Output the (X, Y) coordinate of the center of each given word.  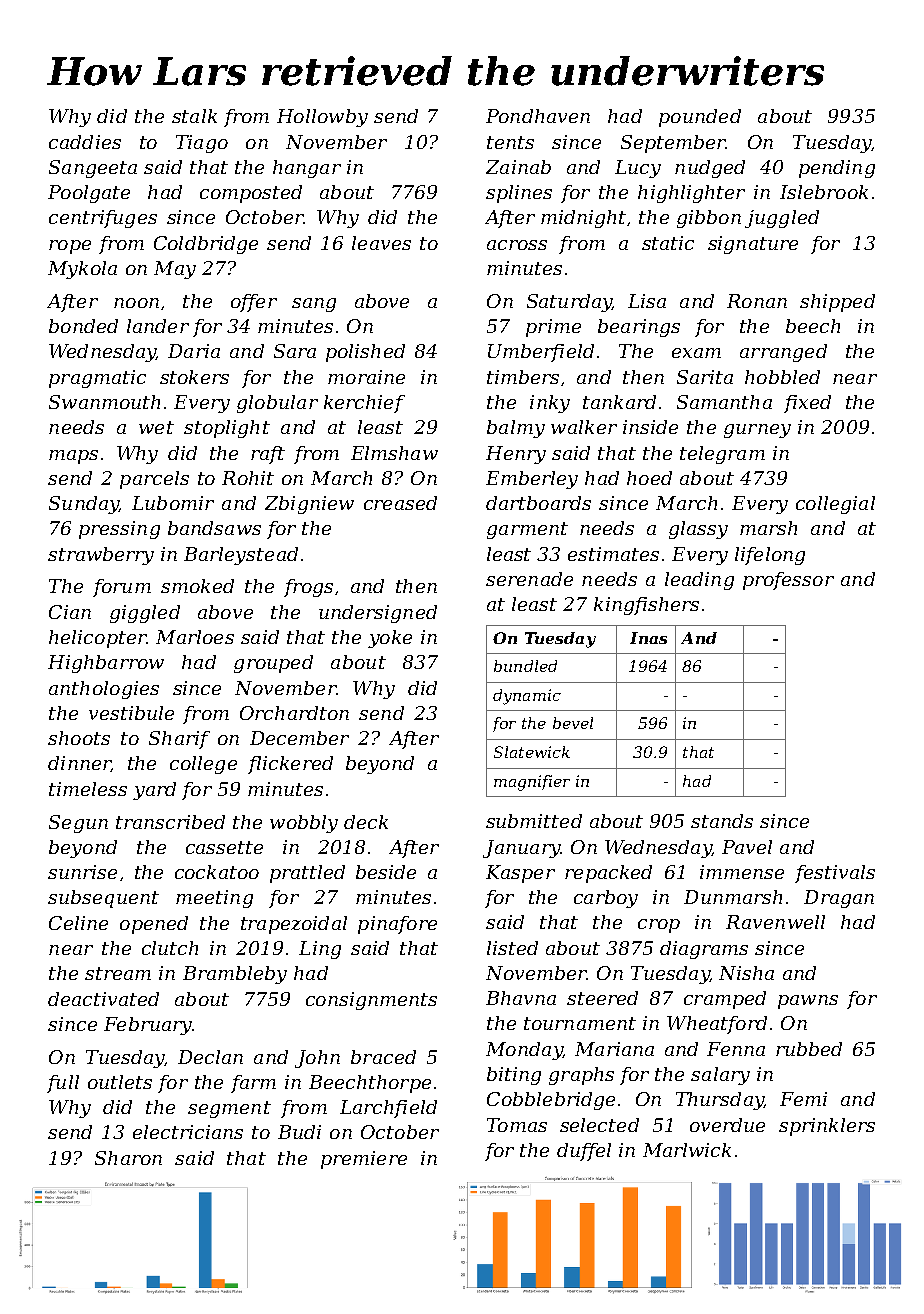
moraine (366, 377)
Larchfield (388, 1109)
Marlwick (687, 1150)
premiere (364, 1160)
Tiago (202, 144)
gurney (757, 431)
